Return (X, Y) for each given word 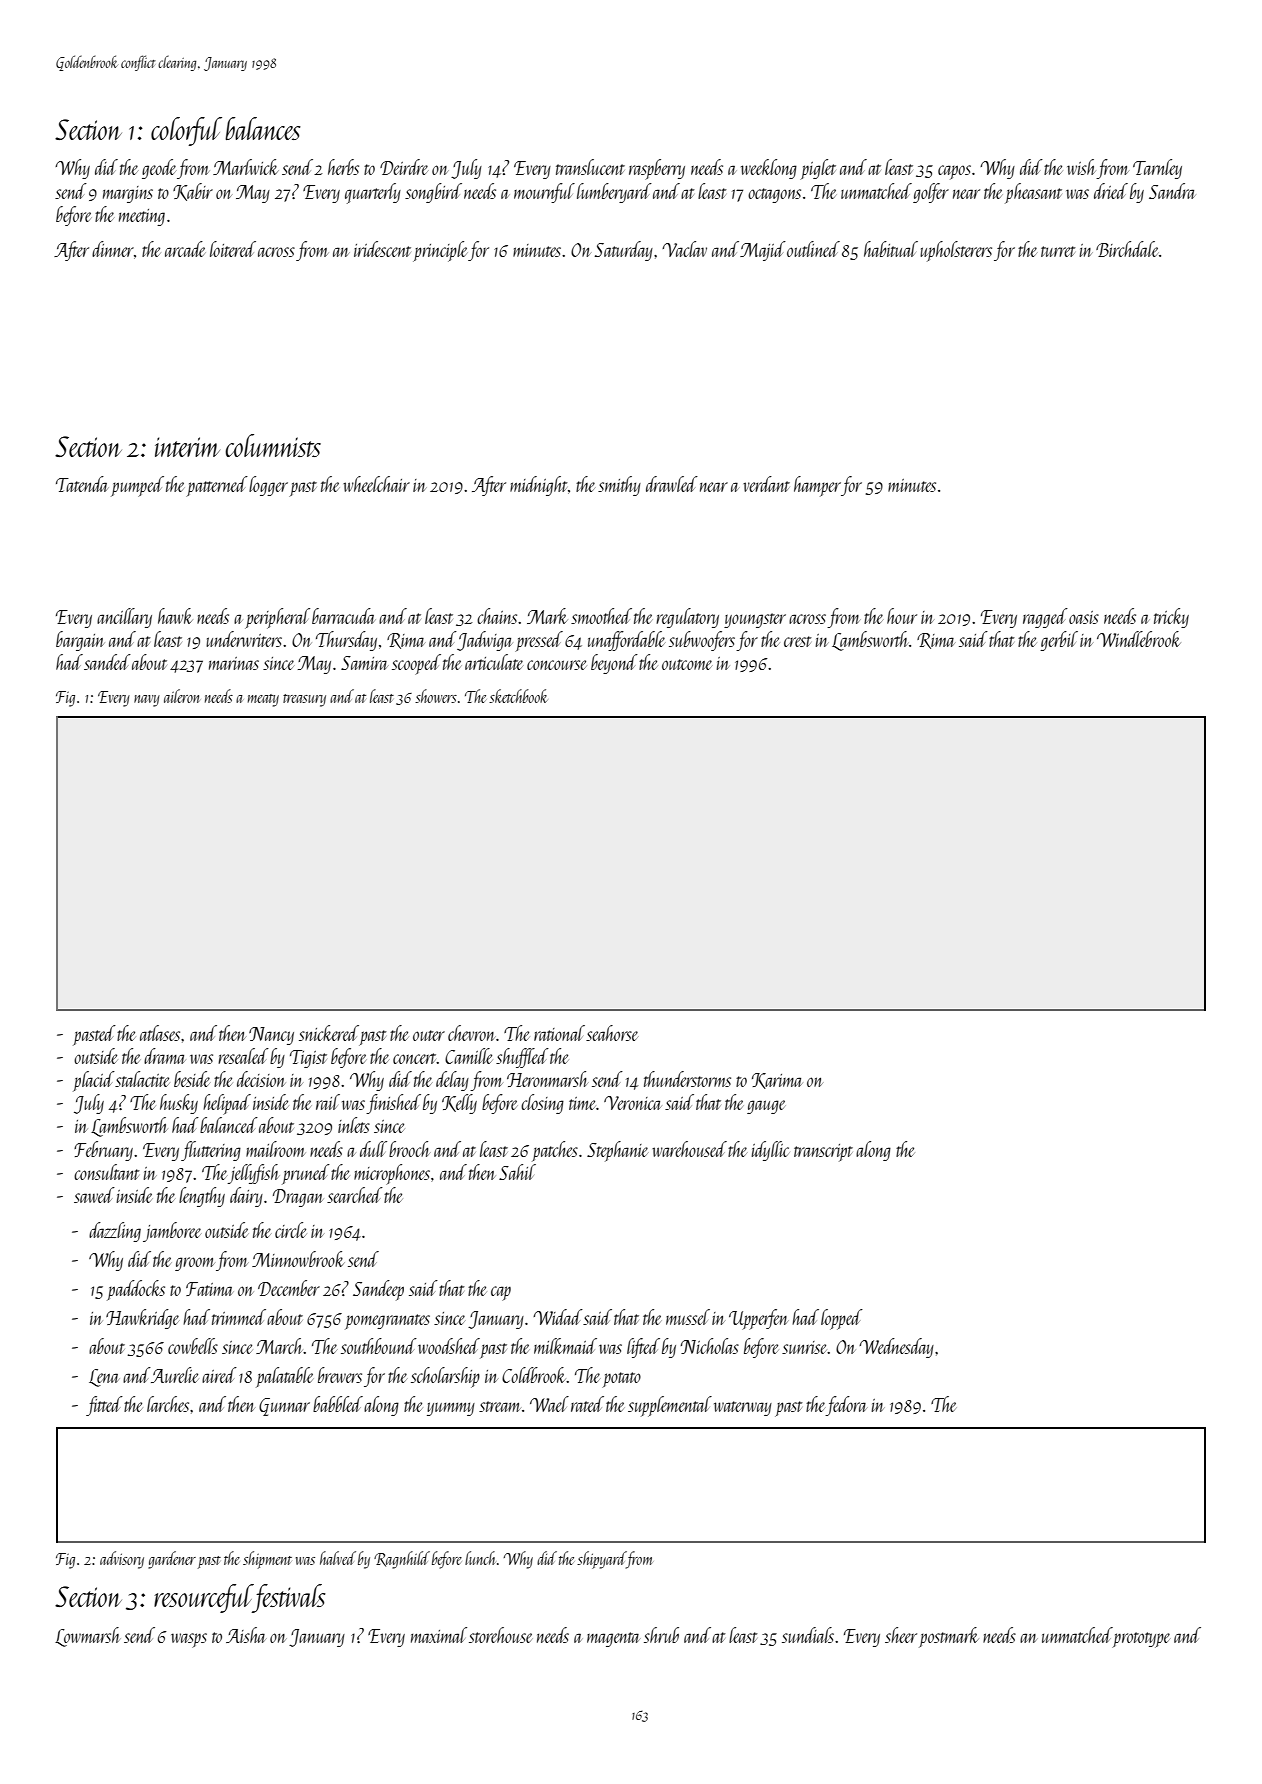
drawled (672, 484)
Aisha (246, 1635)
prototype (1141, 1640)
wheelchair (376, 484)
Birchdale (1127, 249)
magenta (613, 1639)
